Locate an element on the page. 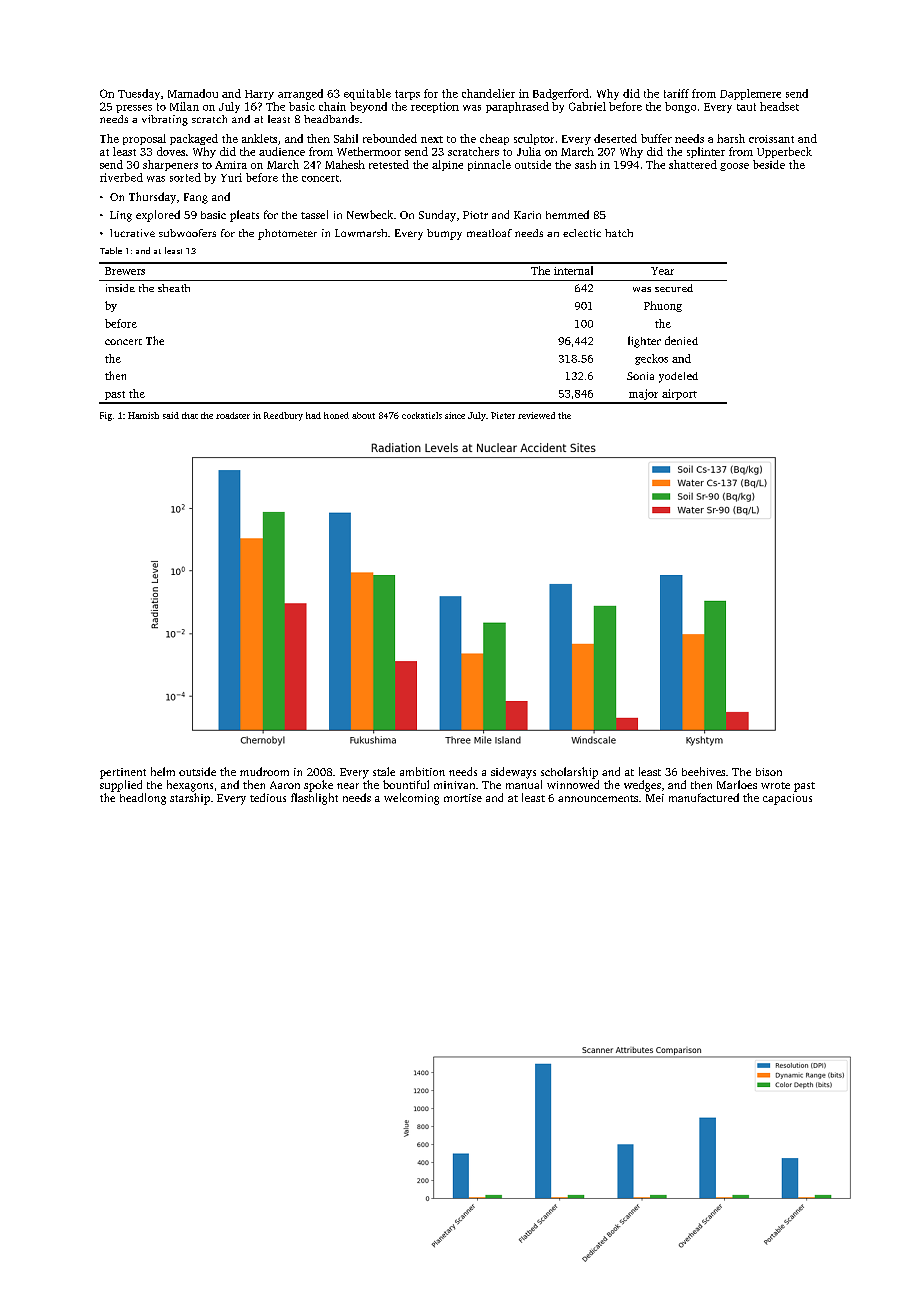 This document has width=924, height=1308. stale is located at coordinates (384, 771).
